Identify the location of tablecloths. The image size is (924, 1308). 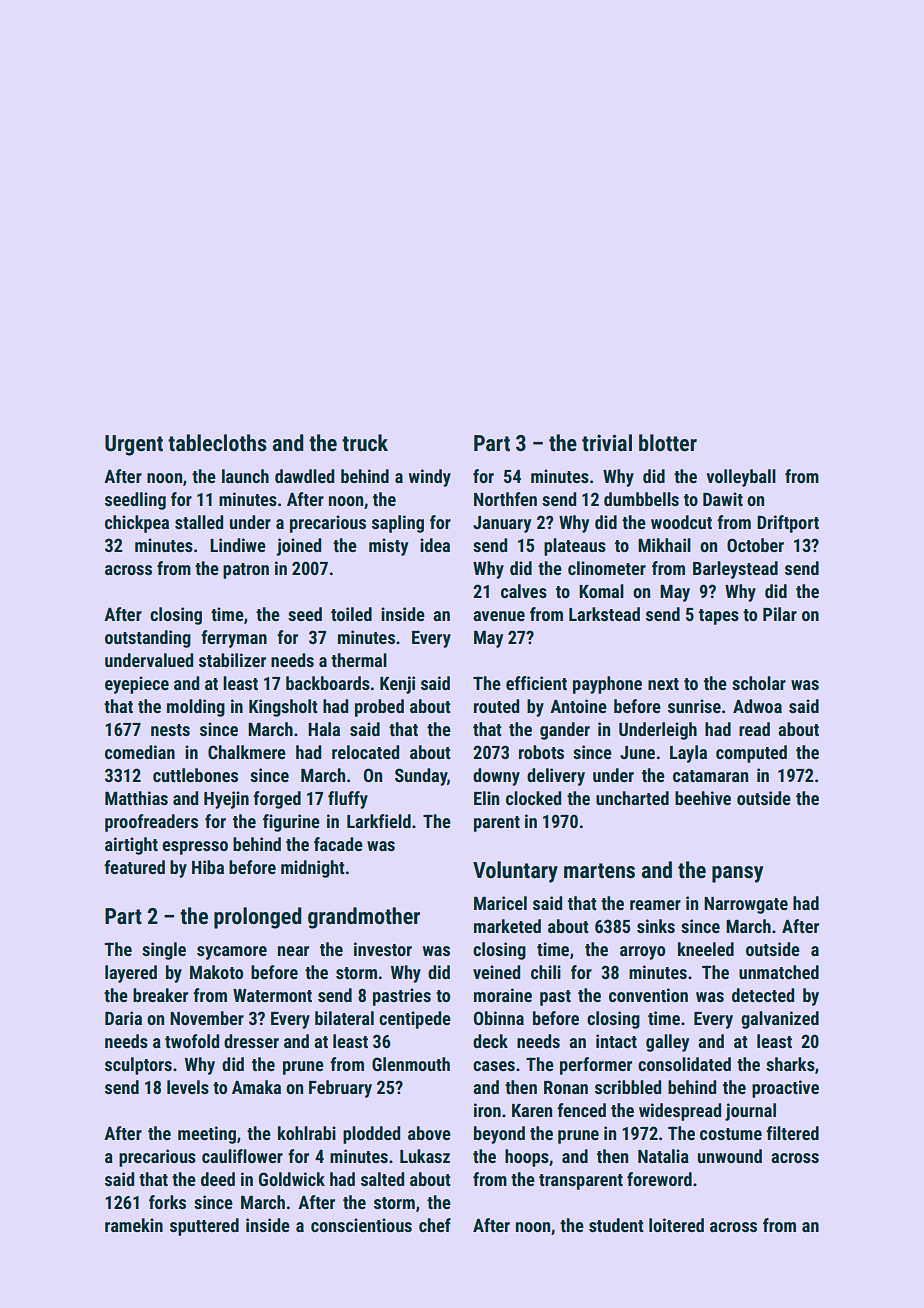
(217, 443).
